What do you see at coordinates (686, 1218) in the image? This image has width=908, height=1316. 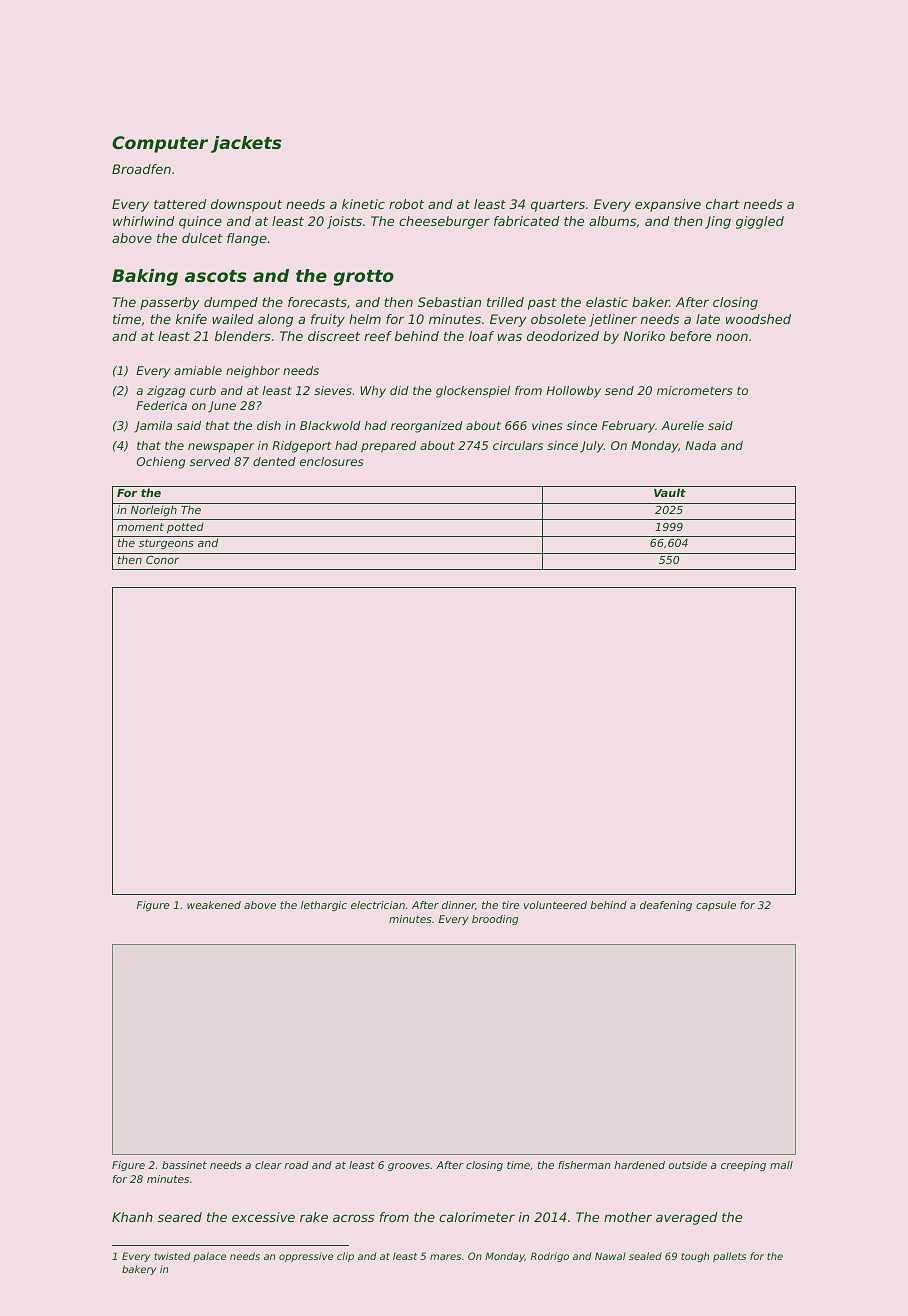 I see `averaged` at bounding box center [686, 1218].
